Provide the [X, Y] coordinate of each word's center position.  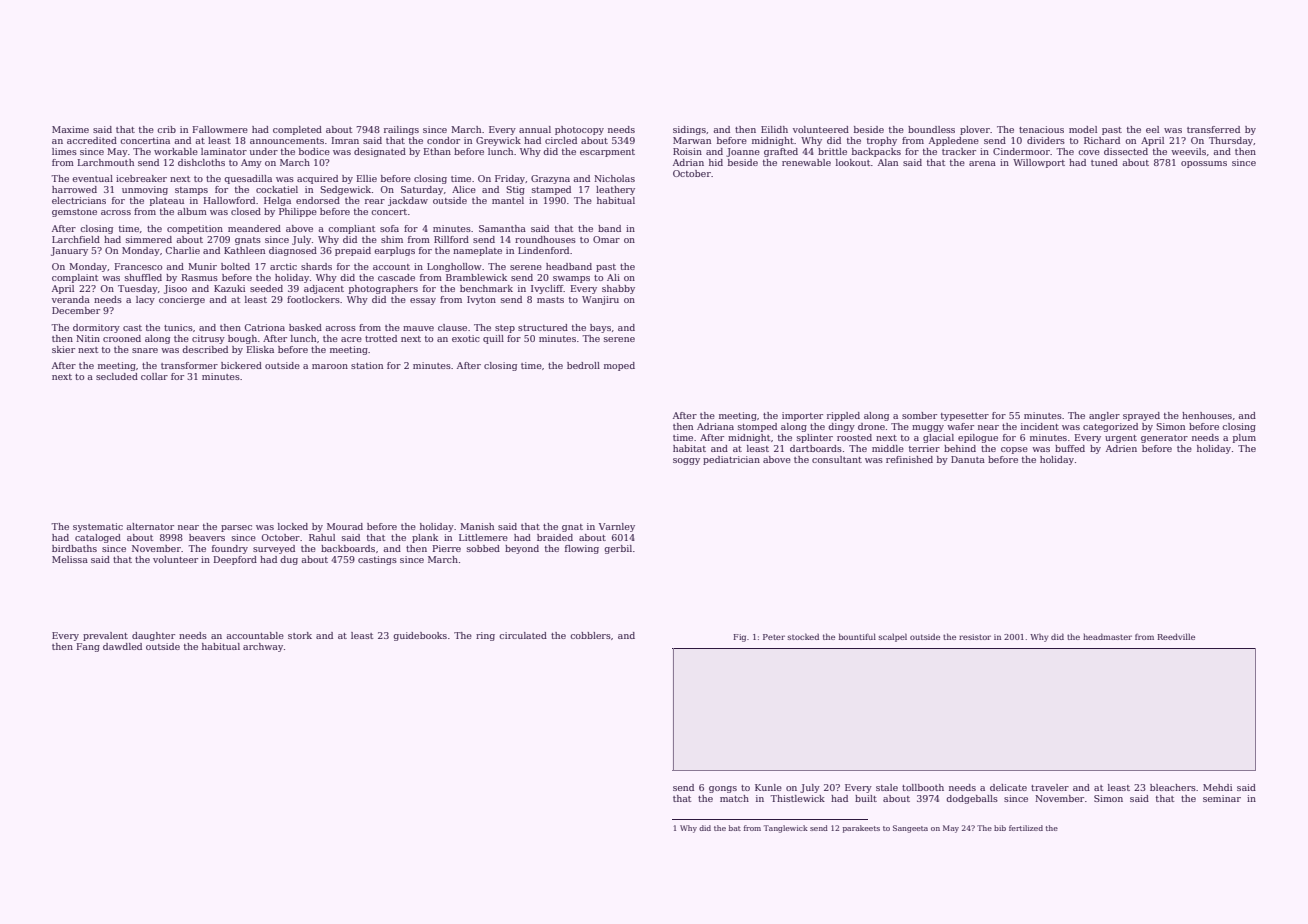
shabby [618, 289]
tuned [1104, 162]
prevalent [105, 636]
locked [293, 526]
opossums [1204, 164]
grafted [781, 152]
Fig [739, 638]
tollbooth [923, 787]
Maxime [70, 129]
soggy [686, 461]
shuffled [143, 277]
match [734, 798]
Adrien [1121, 448]
